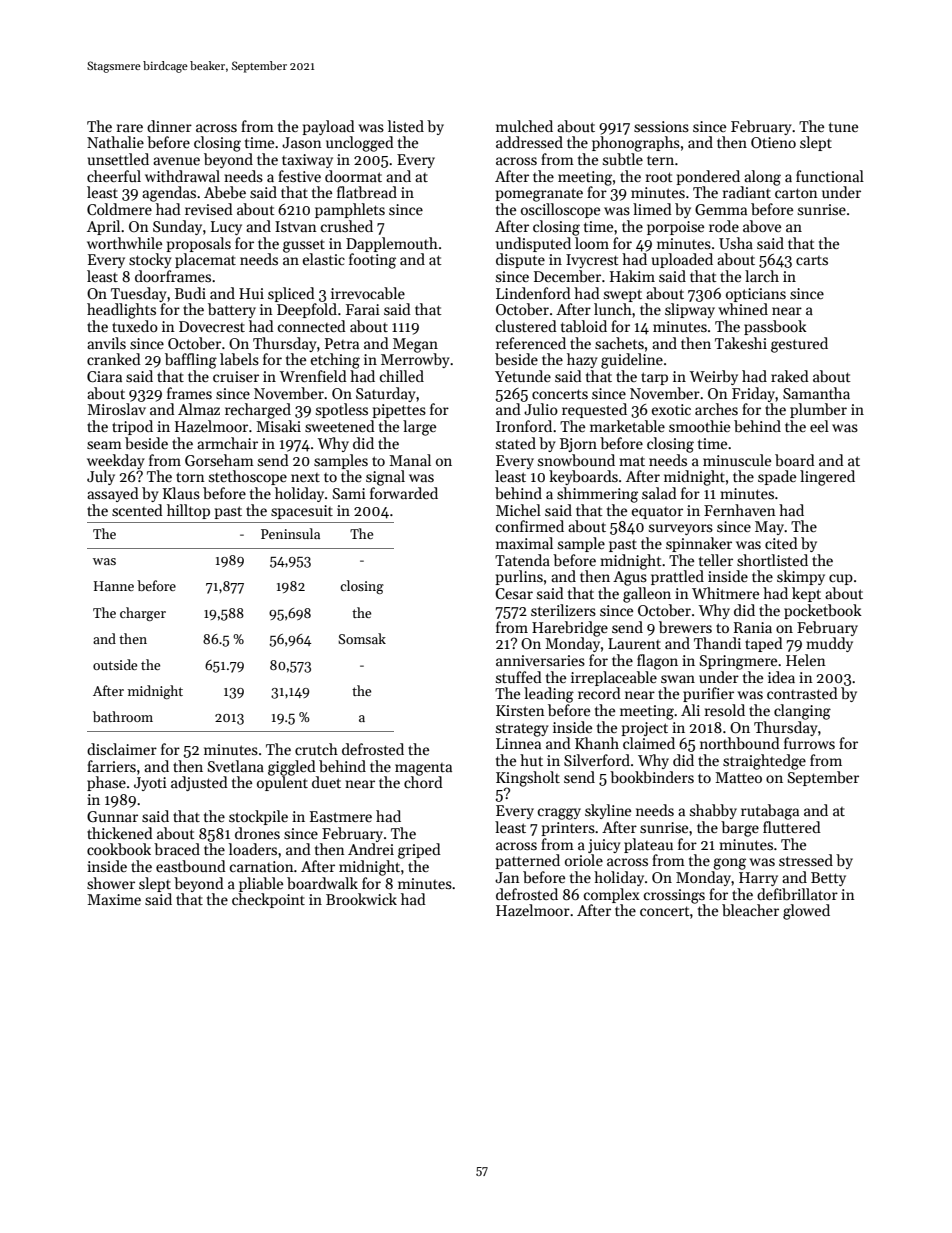  I want to click on tune, so click(843, 127).
